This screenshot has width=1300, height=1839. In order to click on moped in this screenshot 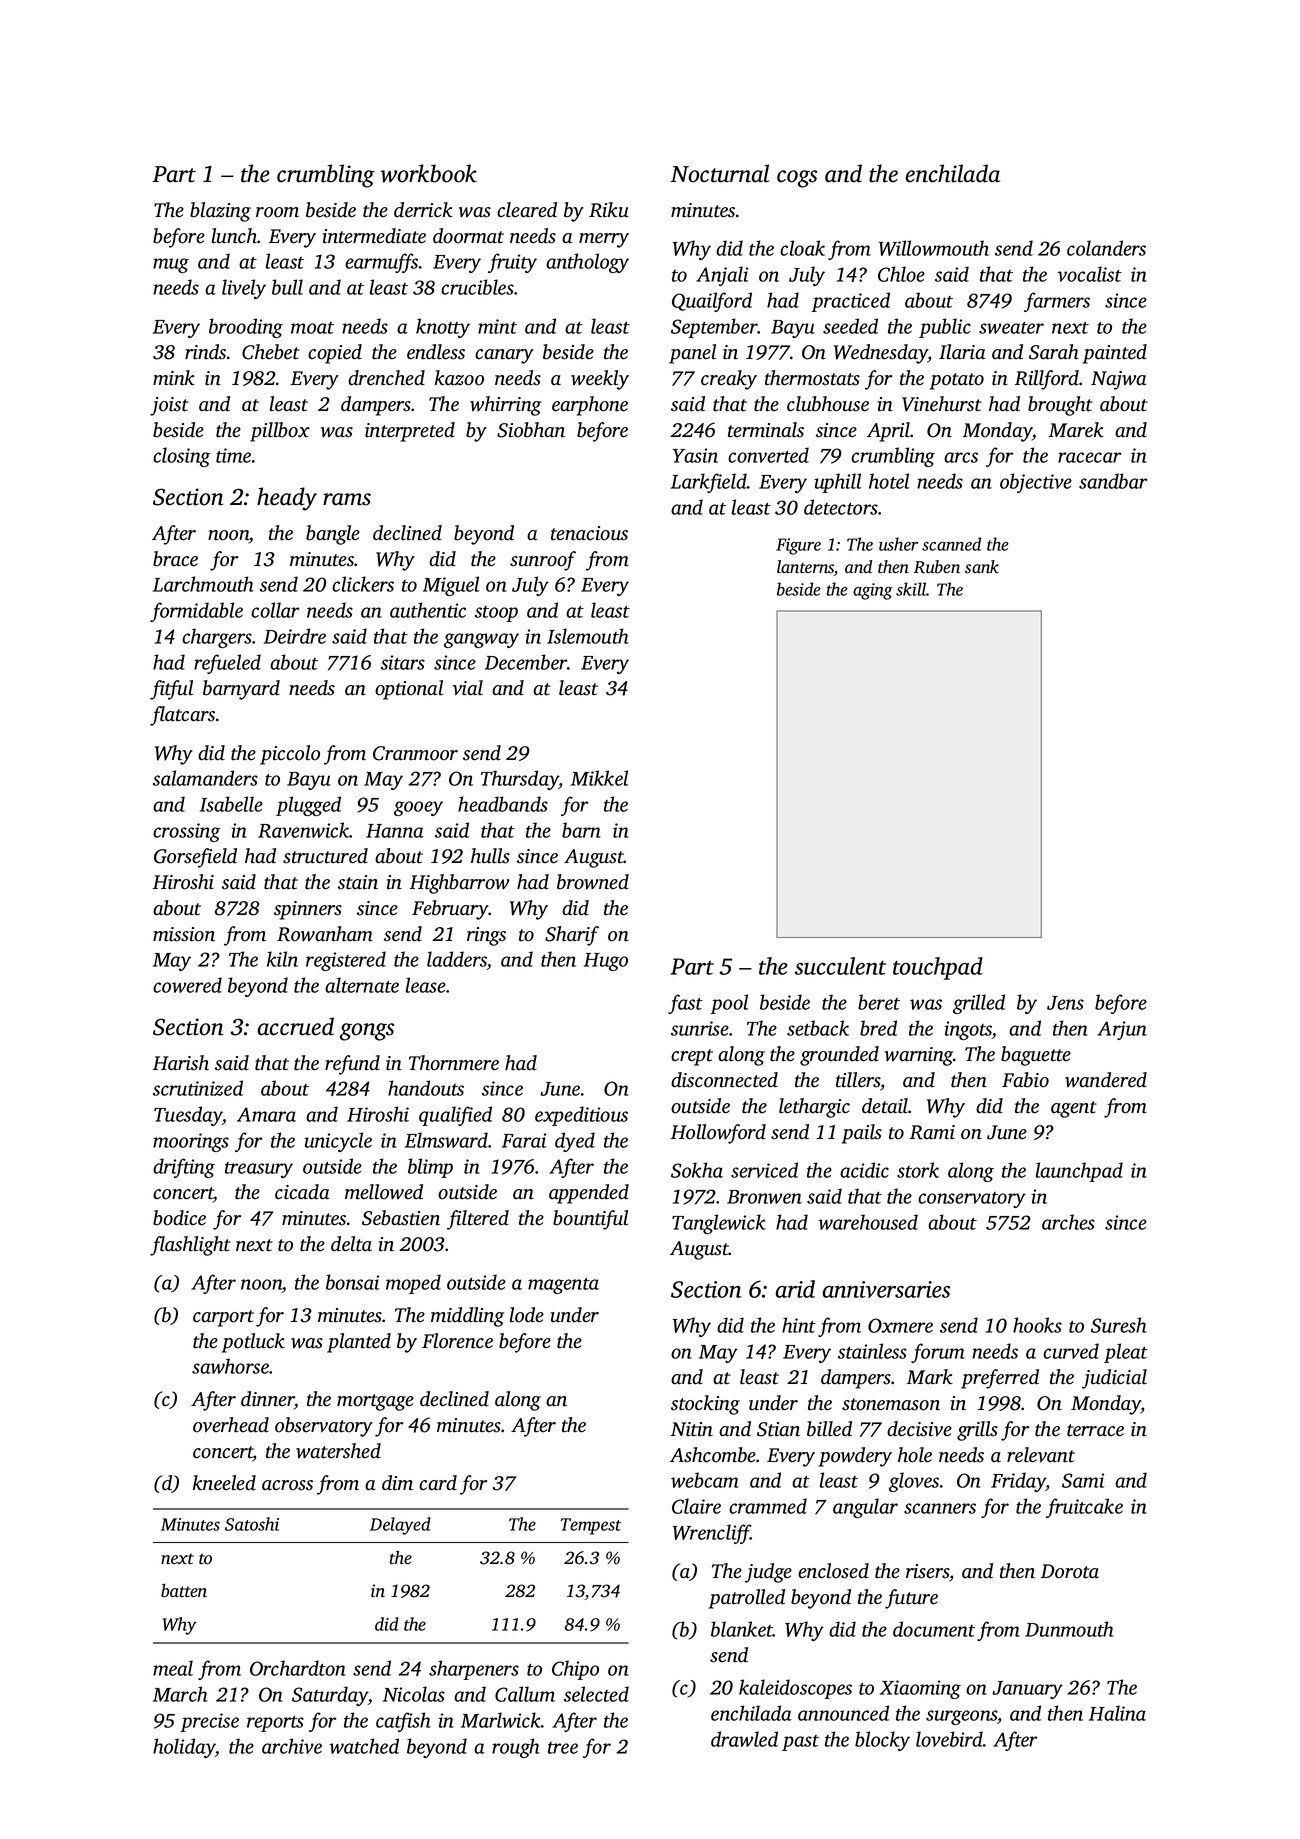, I will do `click(413, 1284)`.
